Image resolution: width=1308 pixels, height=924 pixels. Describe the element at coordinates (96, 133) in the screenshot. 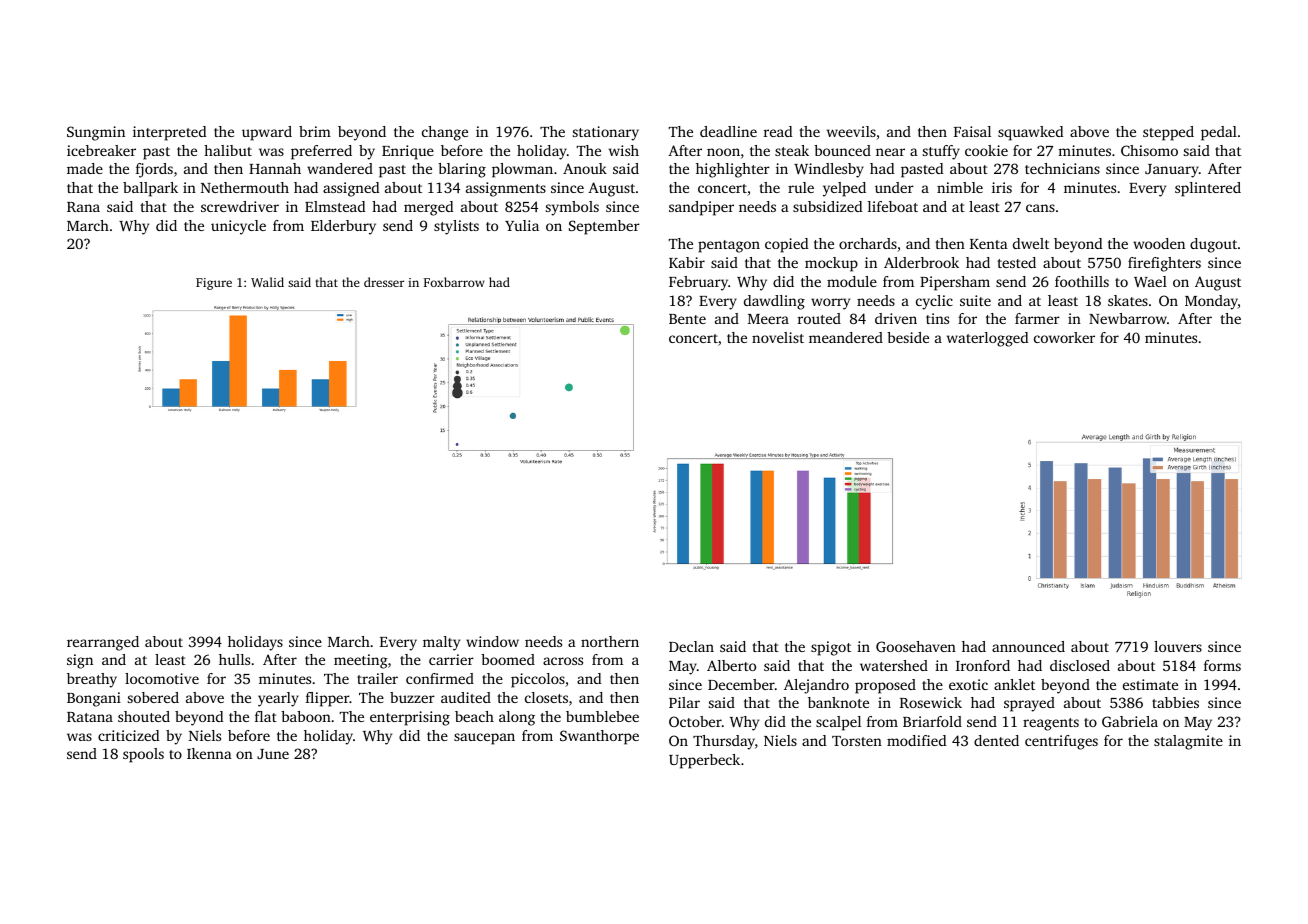

I see `Sungmin` at that location.
